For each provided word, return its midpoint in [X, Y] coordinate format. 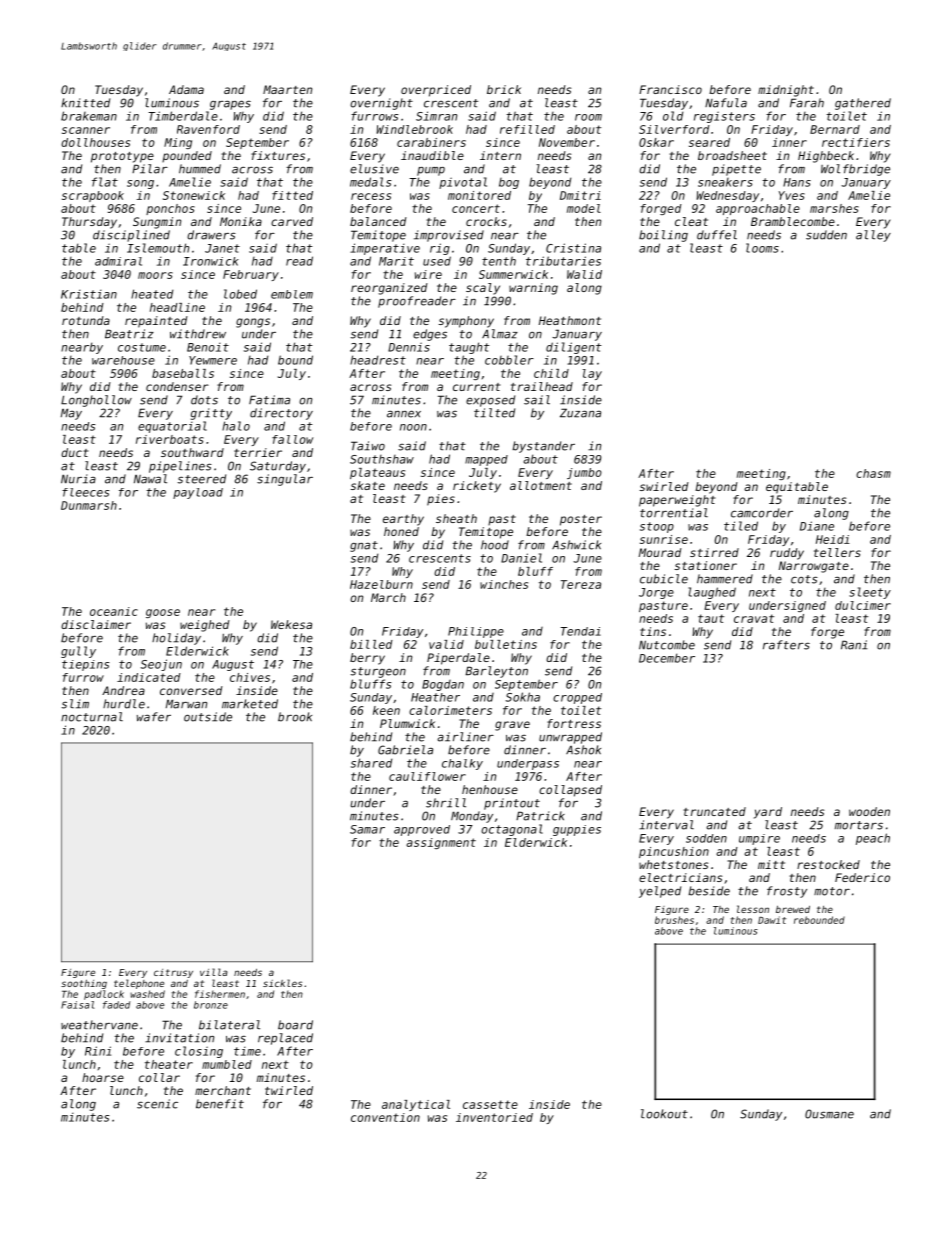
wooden [869, 811]
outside [208, 717]
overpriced [436, 91]
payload [198, 493]
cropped [577, 698]
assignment [441, 843]
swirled [664, 486]
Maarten [287, 89]
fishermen [220, 994]
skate [368, 485]
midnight [786, 91]
